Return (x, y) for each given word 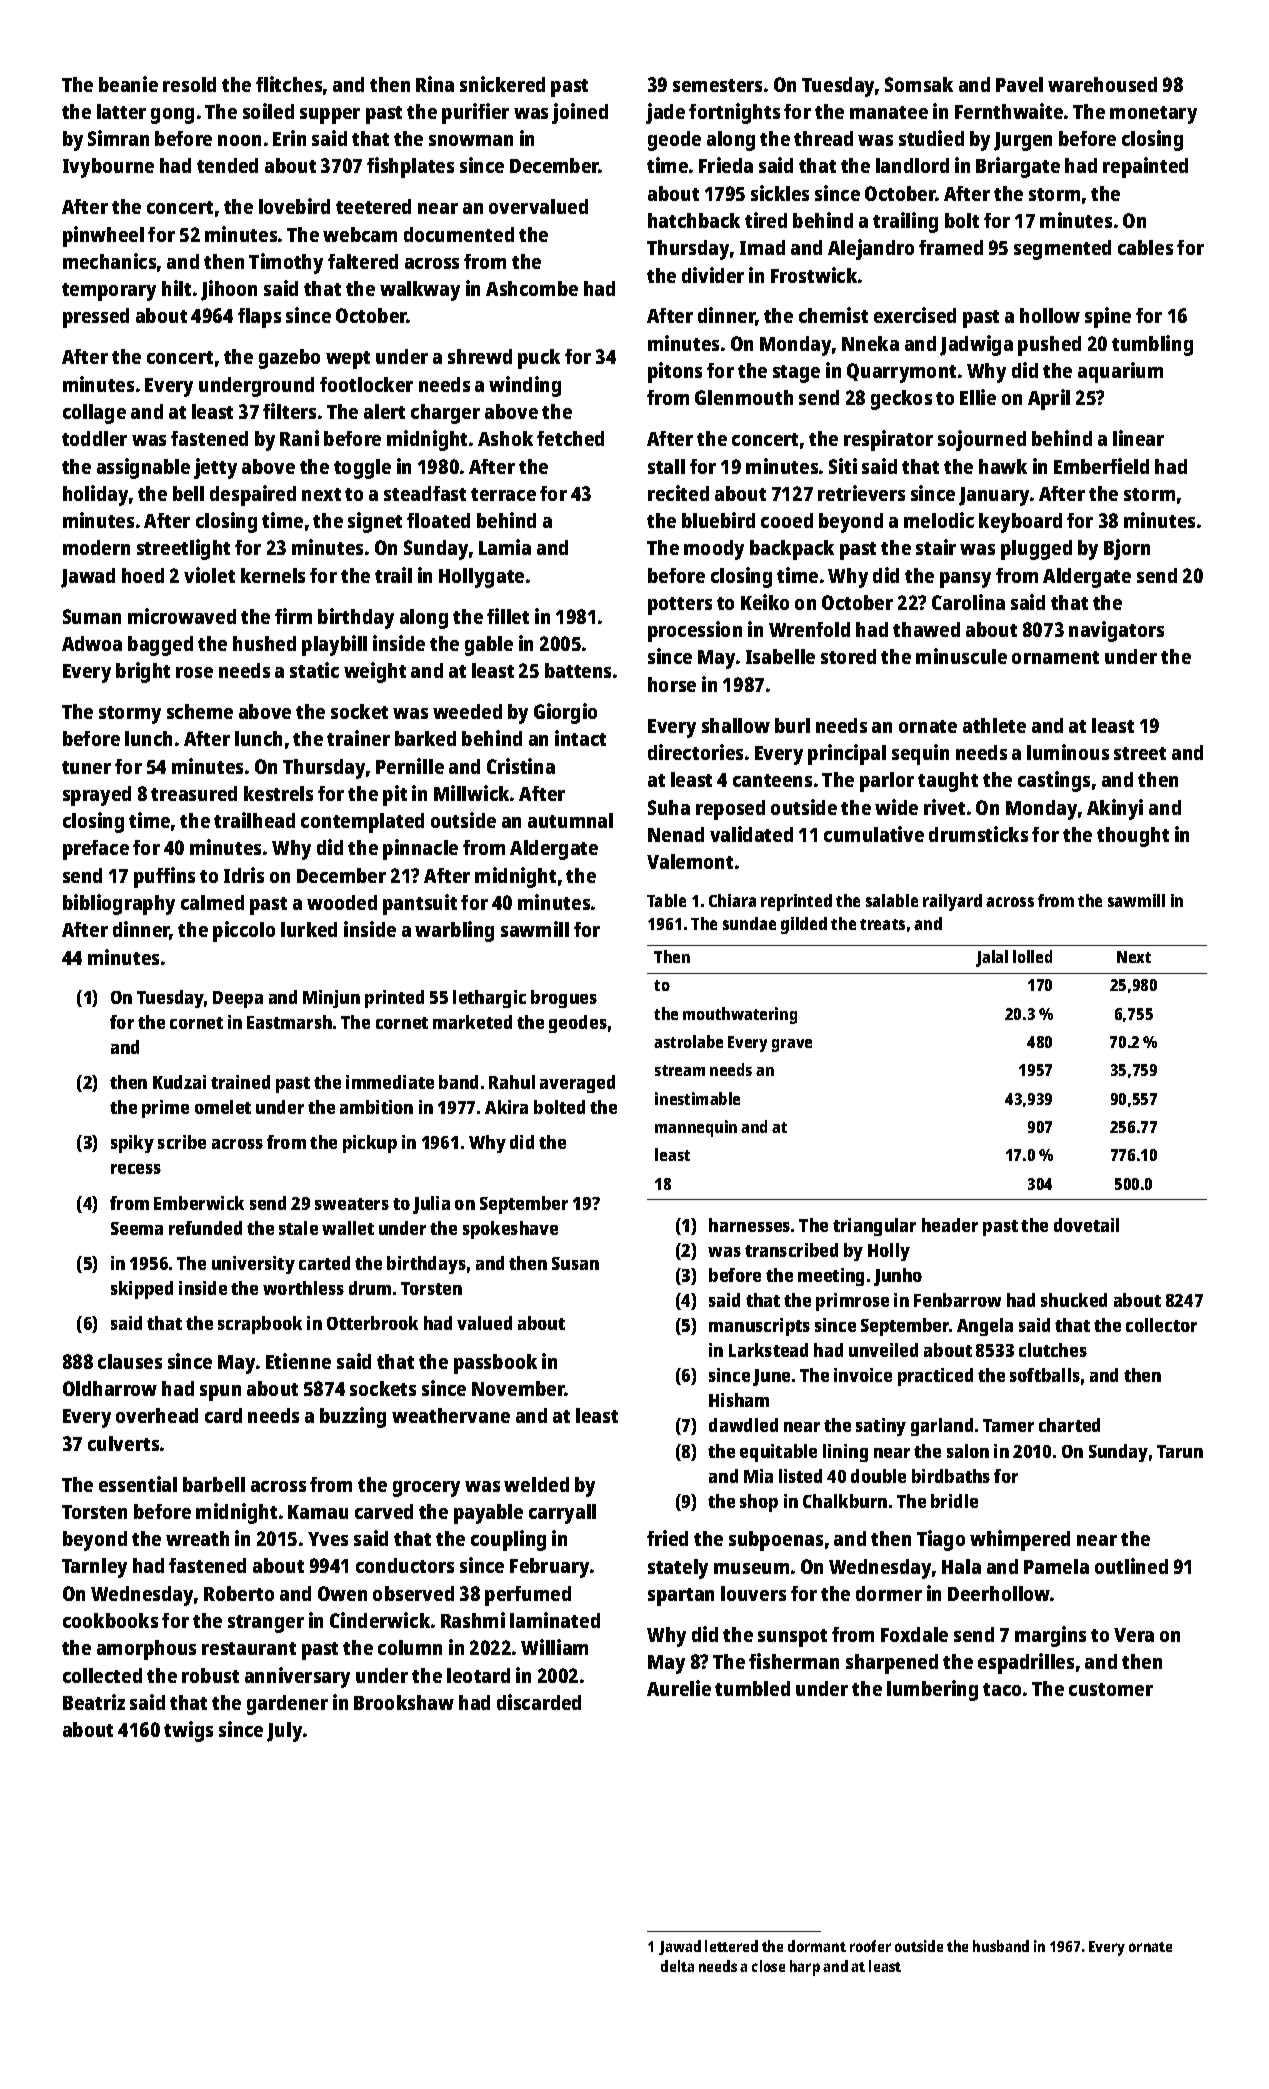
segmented (1062, 250)
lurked (309, 929)
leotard (478, 1675)
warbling (454, 931)
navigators (1116, 631)
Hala (961, 1566)
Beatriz (94, 1702)
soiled (268, 111)
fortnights (734, 113)
